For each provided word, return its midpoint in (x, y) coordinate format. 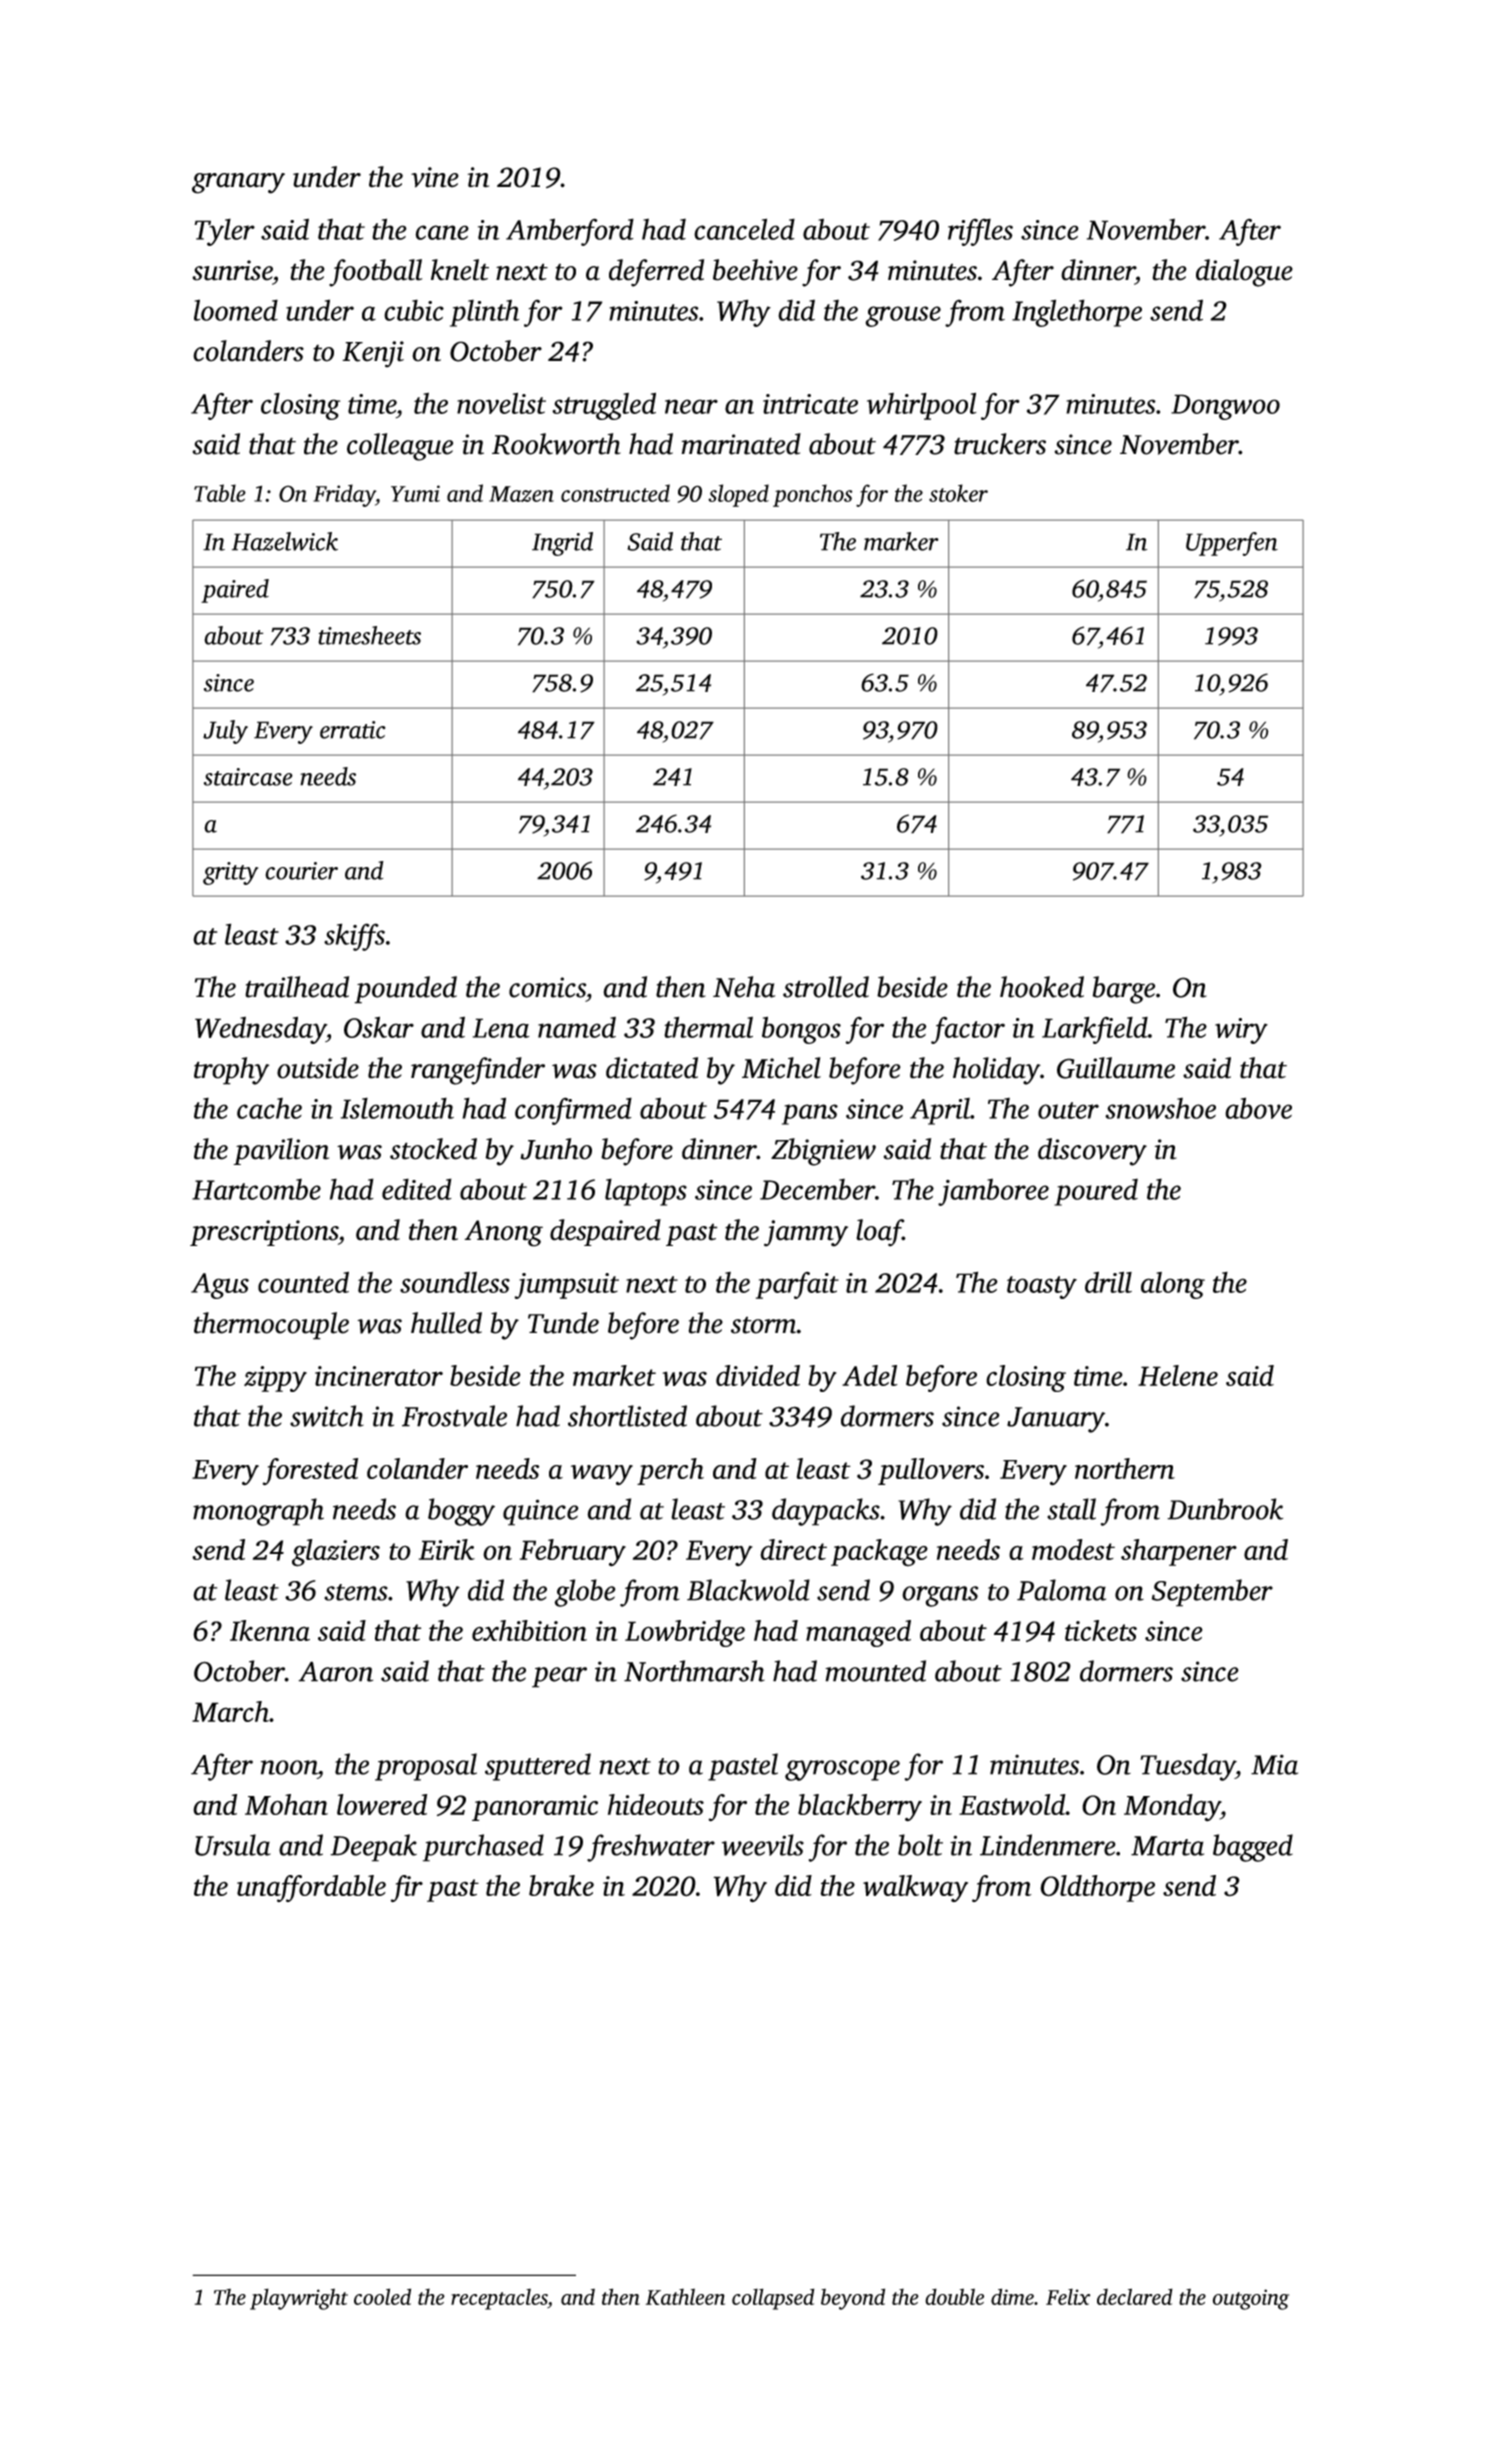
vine (435, 177)
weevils (763, 1845)
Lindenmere (1048, 1845)
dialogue (1244, 273)
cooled (382, 2296)
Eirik (447, 1549)
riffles (980, 232)
